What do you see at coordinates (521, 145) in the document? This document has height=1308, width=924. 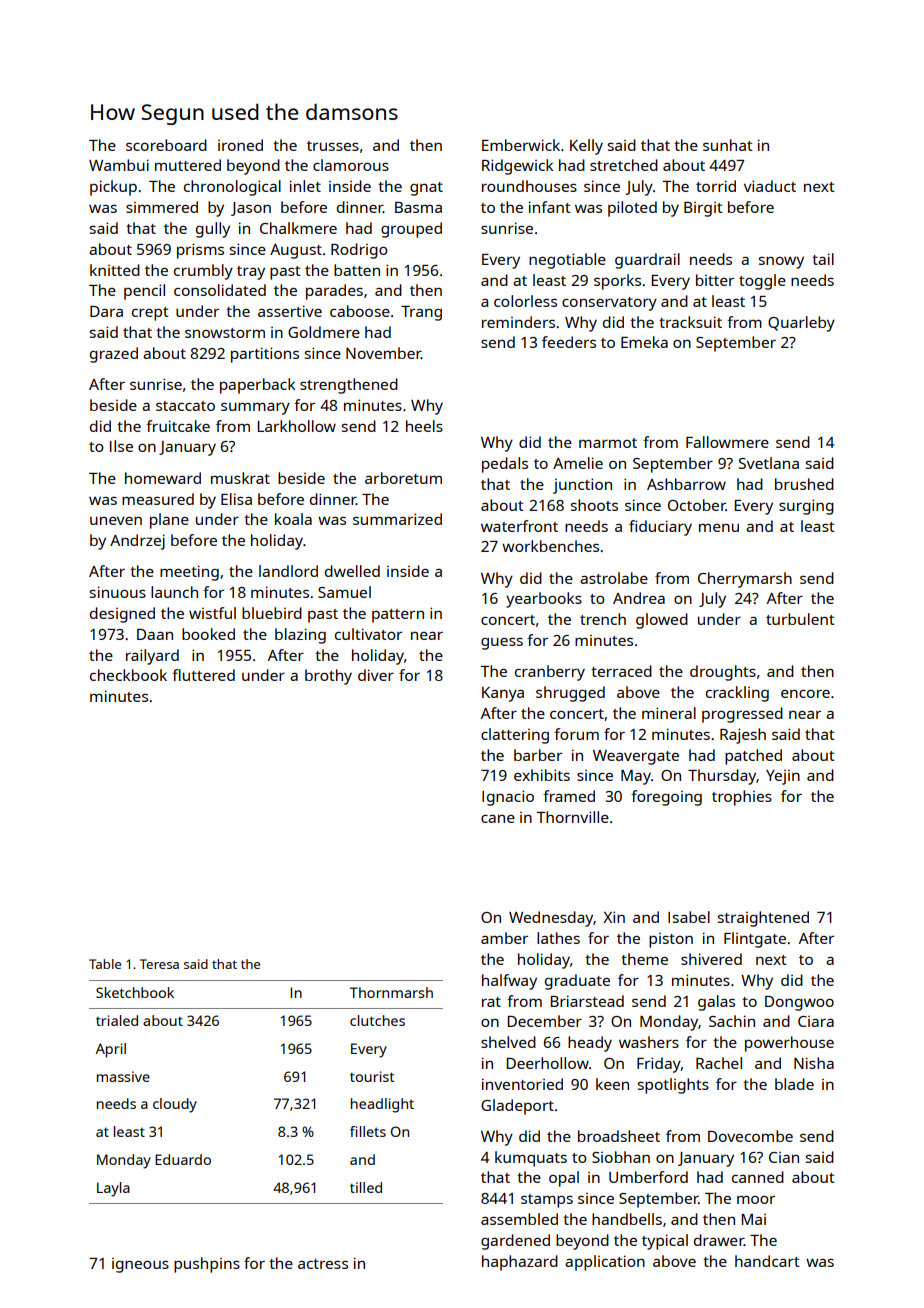 I see `Emberwick` at bounding box center [521, 145].
